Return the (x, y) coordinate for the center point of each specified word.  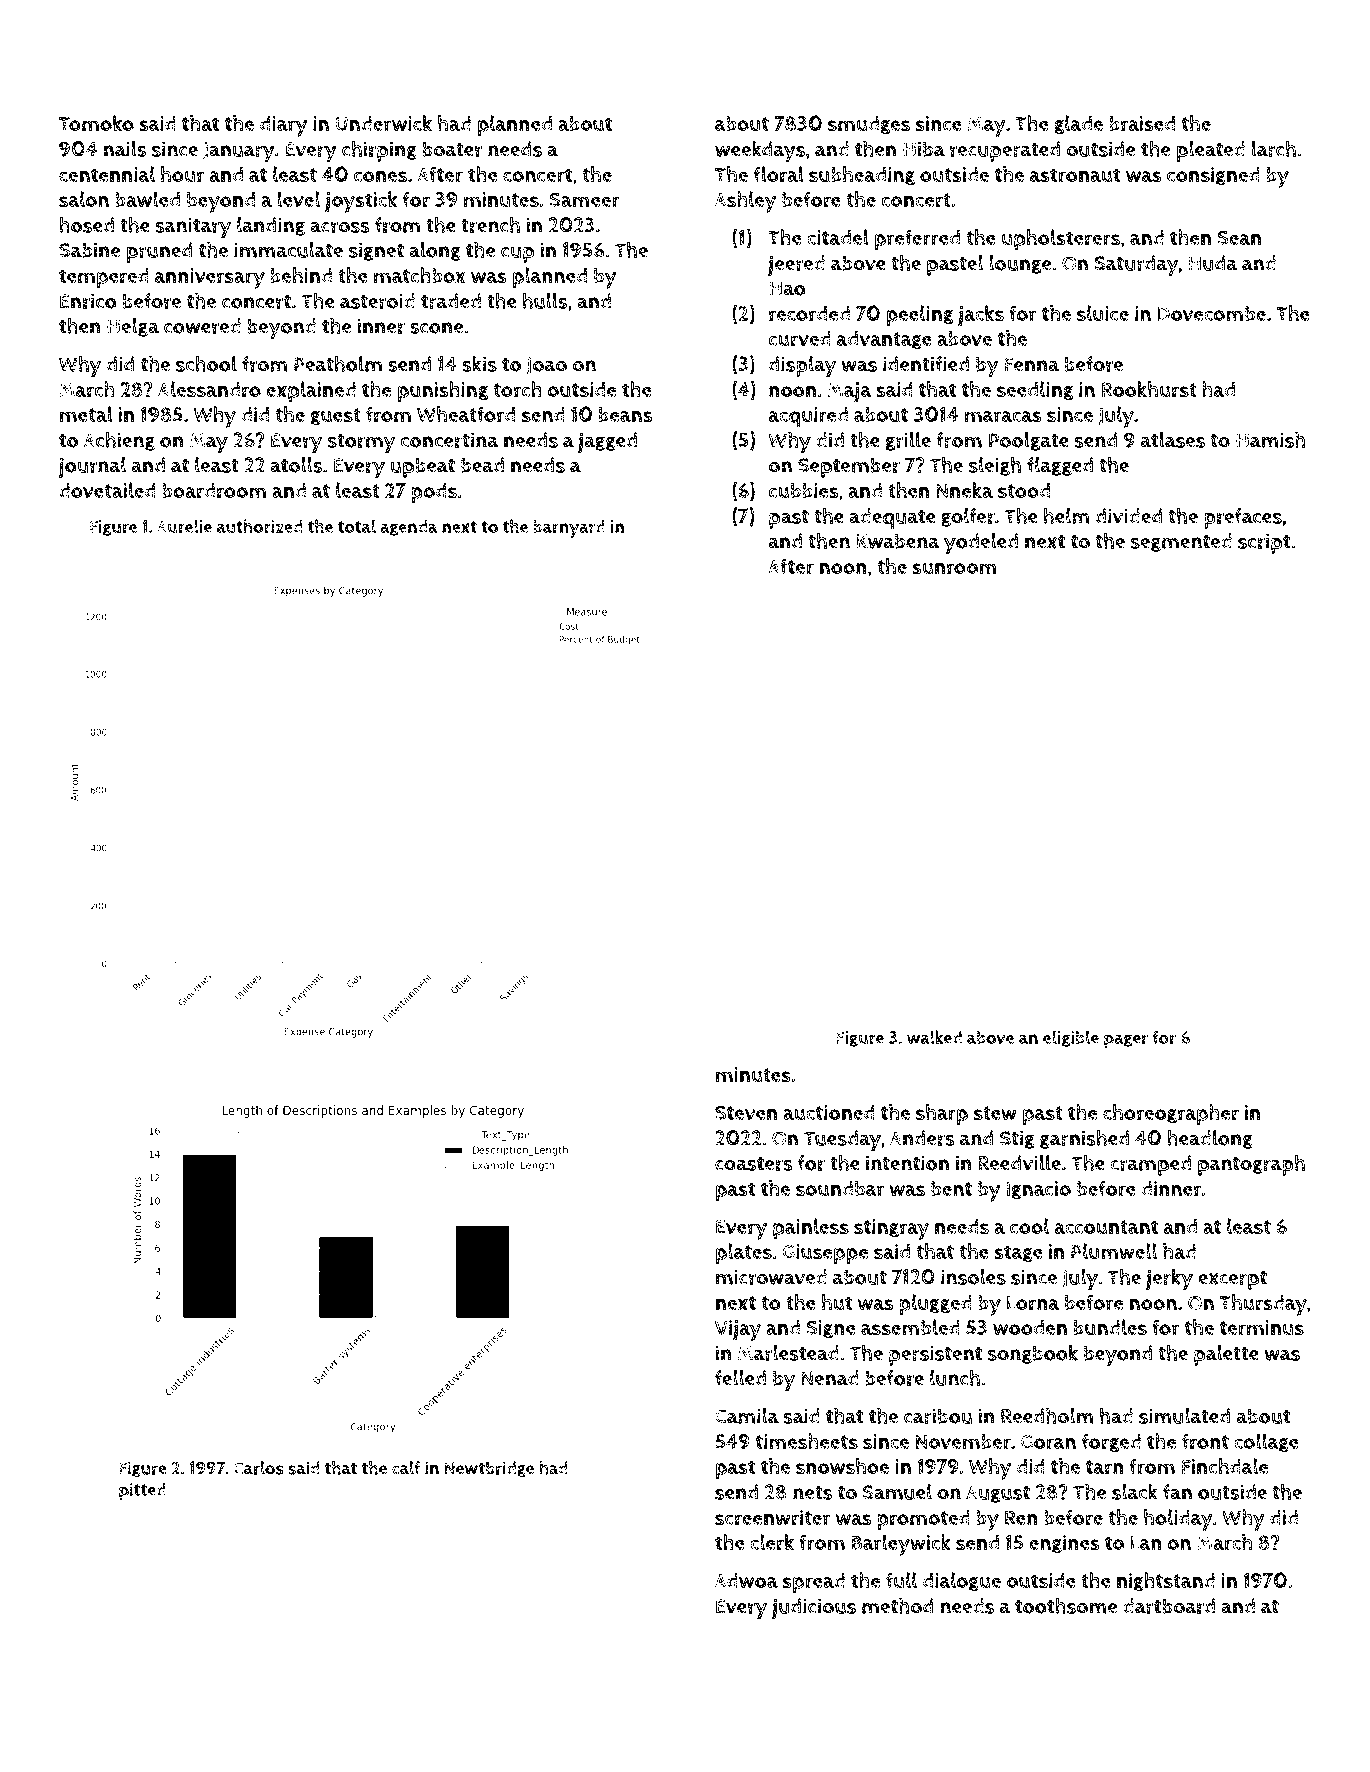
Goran (1048, 1442)
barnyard (569, 529)
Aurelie (184, 526)
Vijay (738, 1330)
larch (1274, 148)
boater (452, 149)
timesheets (806, 1441)
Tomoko (96, 123)
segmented (1181, 542)
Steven (746, 1112)
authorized (260, 526)
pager (1126, 1041)
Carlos (259, 1468)
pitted (142, 1492)
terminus (1262, 1328)
